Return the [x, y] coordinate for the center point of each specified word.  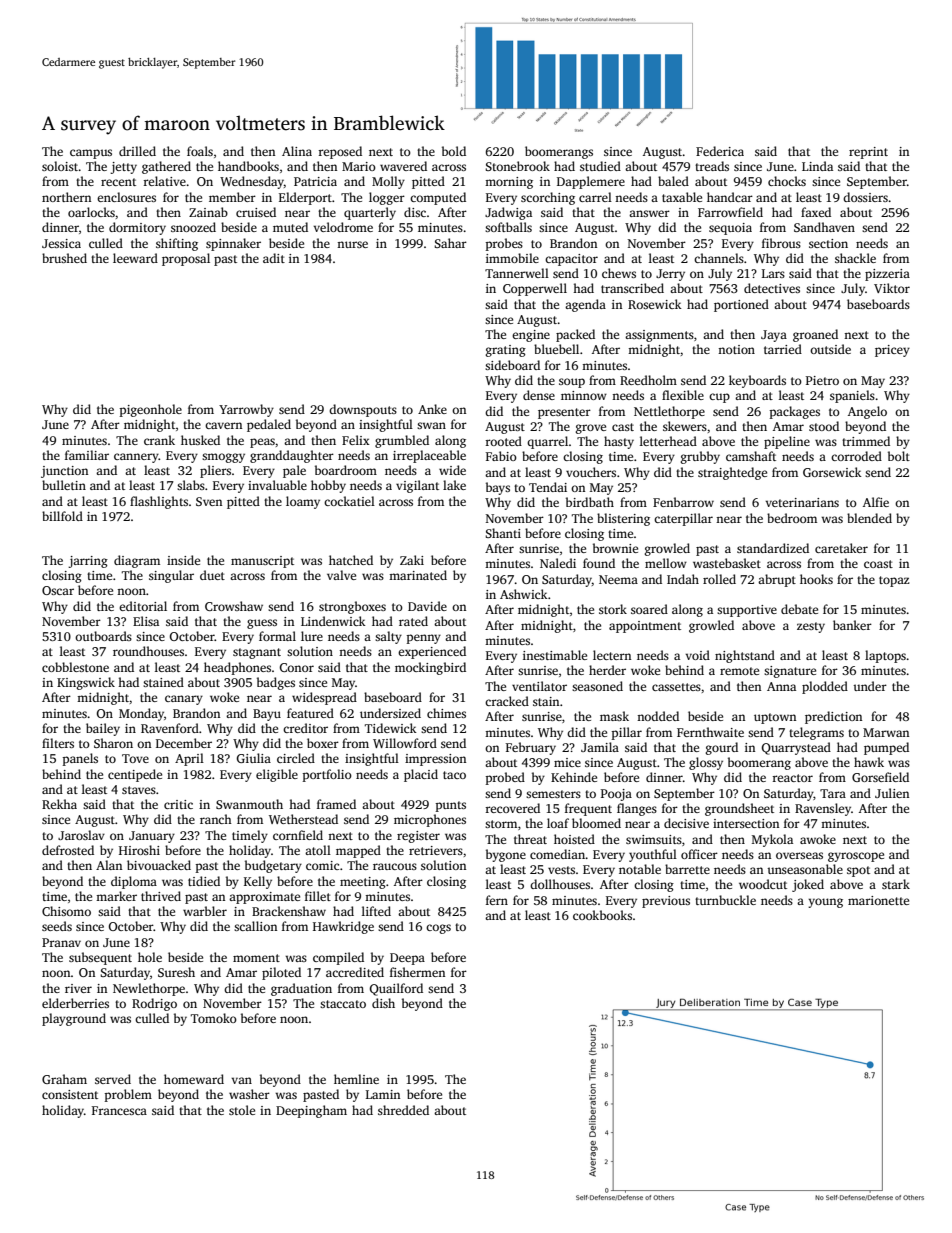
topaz [894, 581]
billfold [62, 516]
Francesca [119, 1110]
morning [509, 183]
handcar [730, 197]
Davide [427, 606]
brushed [64, 258]
